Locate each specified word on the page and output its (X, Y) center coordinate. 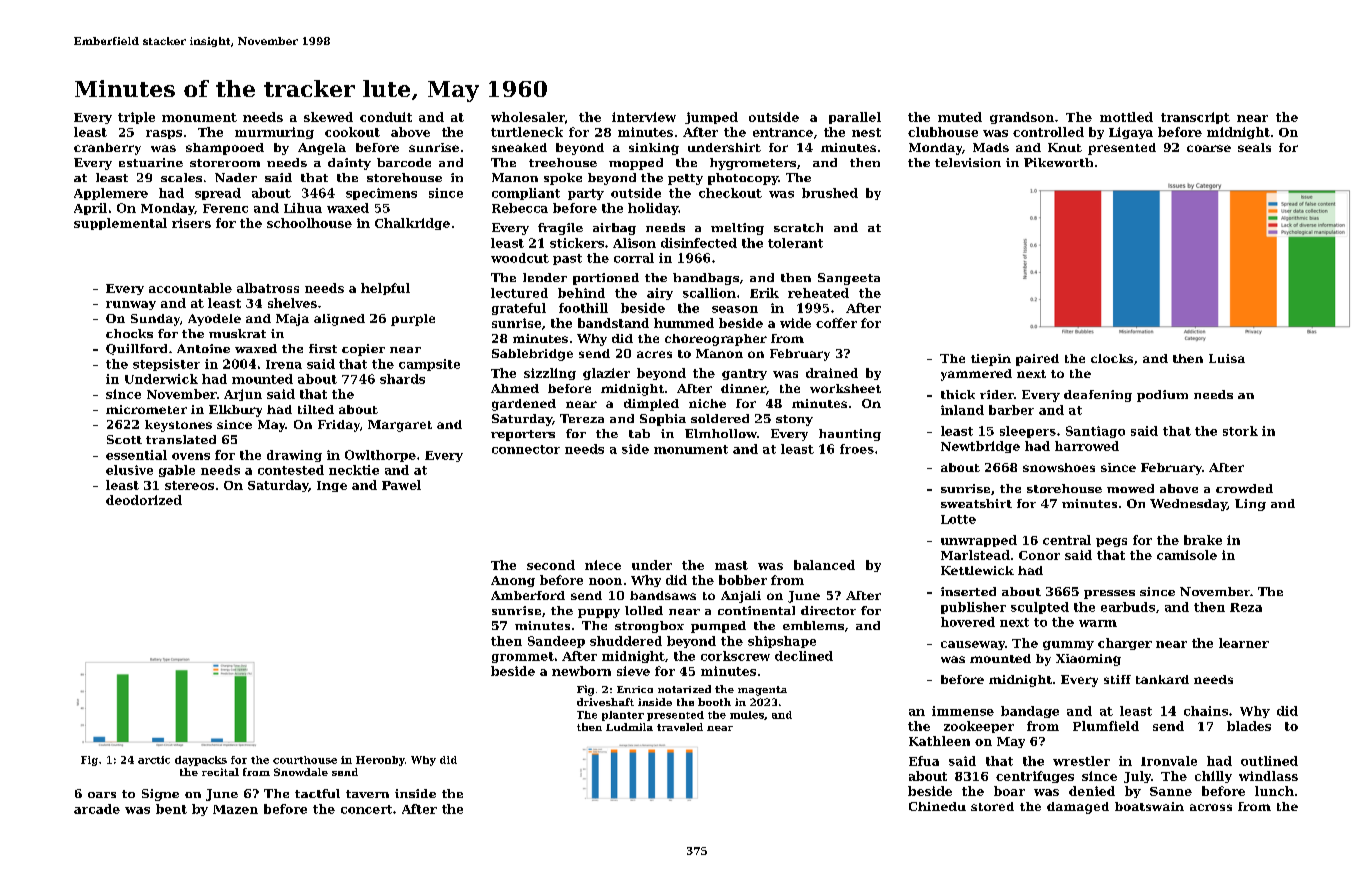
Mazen (235, 809)
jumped (711, 118)
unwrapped (979, 541)
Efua (924, 761)
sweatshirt (976, 503)
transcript (1195, 118)
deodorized (144, 500)
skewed (328, 117)
